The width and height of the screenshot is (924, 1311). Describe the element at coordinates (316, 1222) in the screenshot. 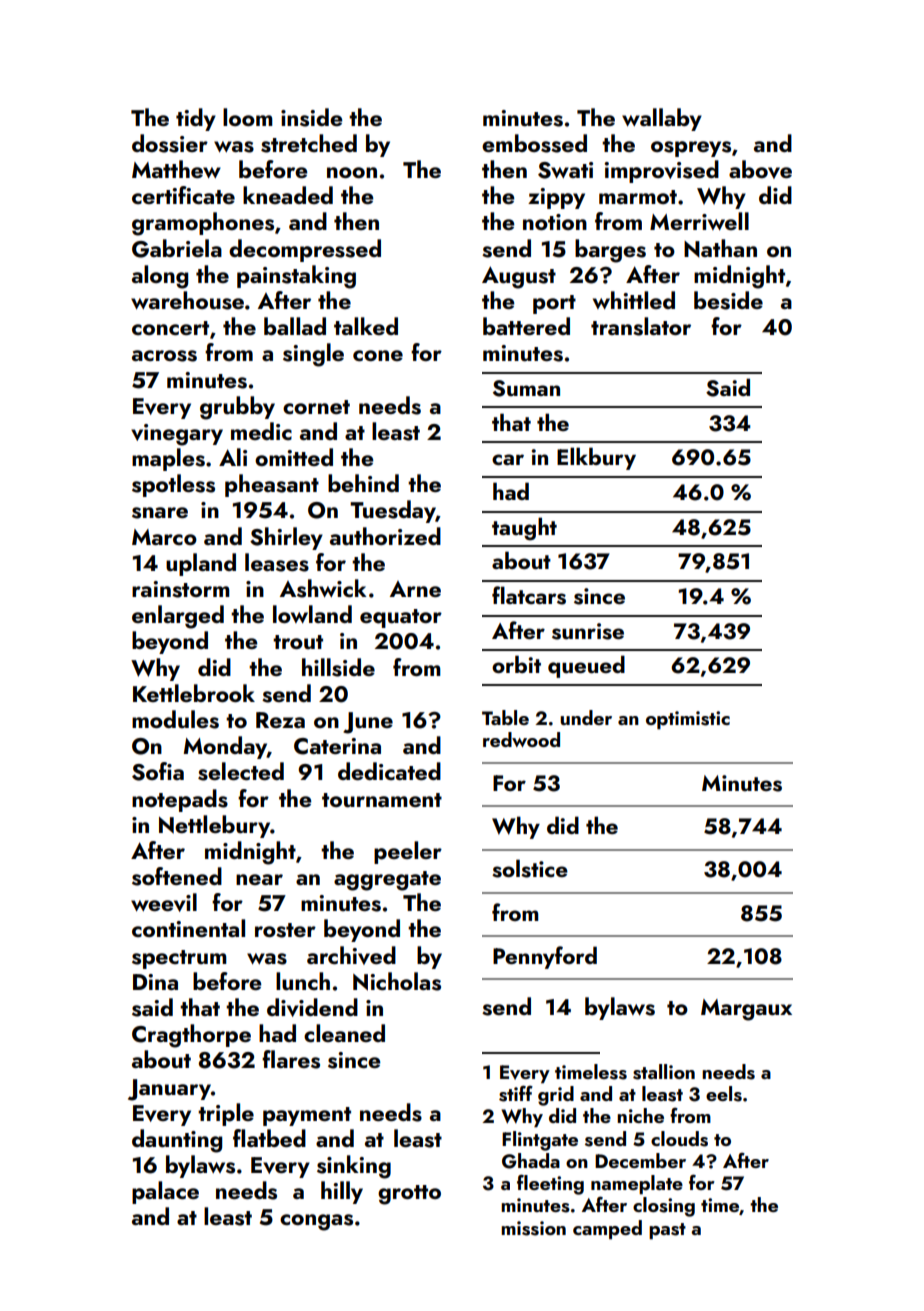

I see `congas` at that location.
